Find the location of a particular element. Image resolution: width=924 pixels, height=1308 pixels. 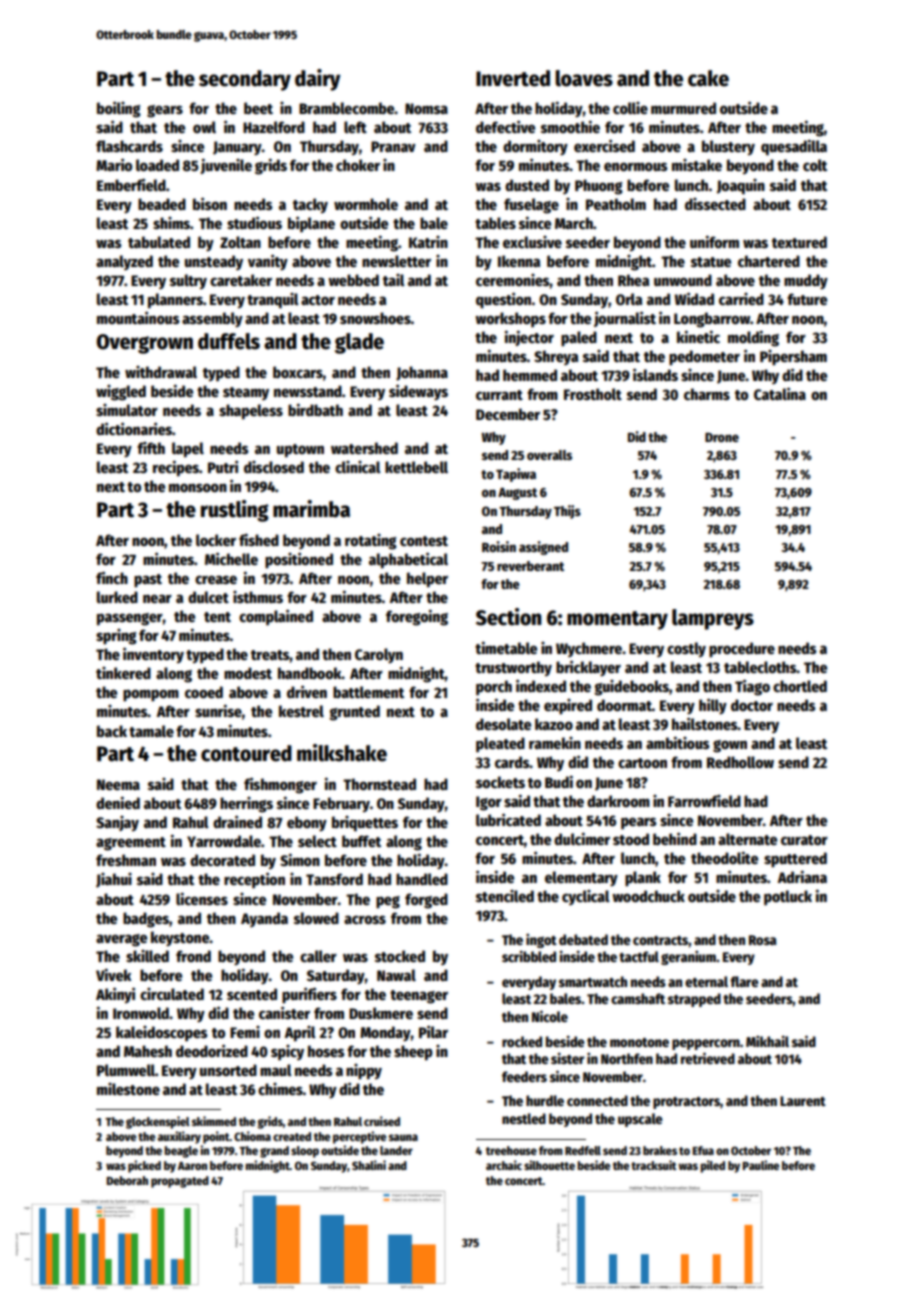

hurdle is located at coordinates (545, 1100).
